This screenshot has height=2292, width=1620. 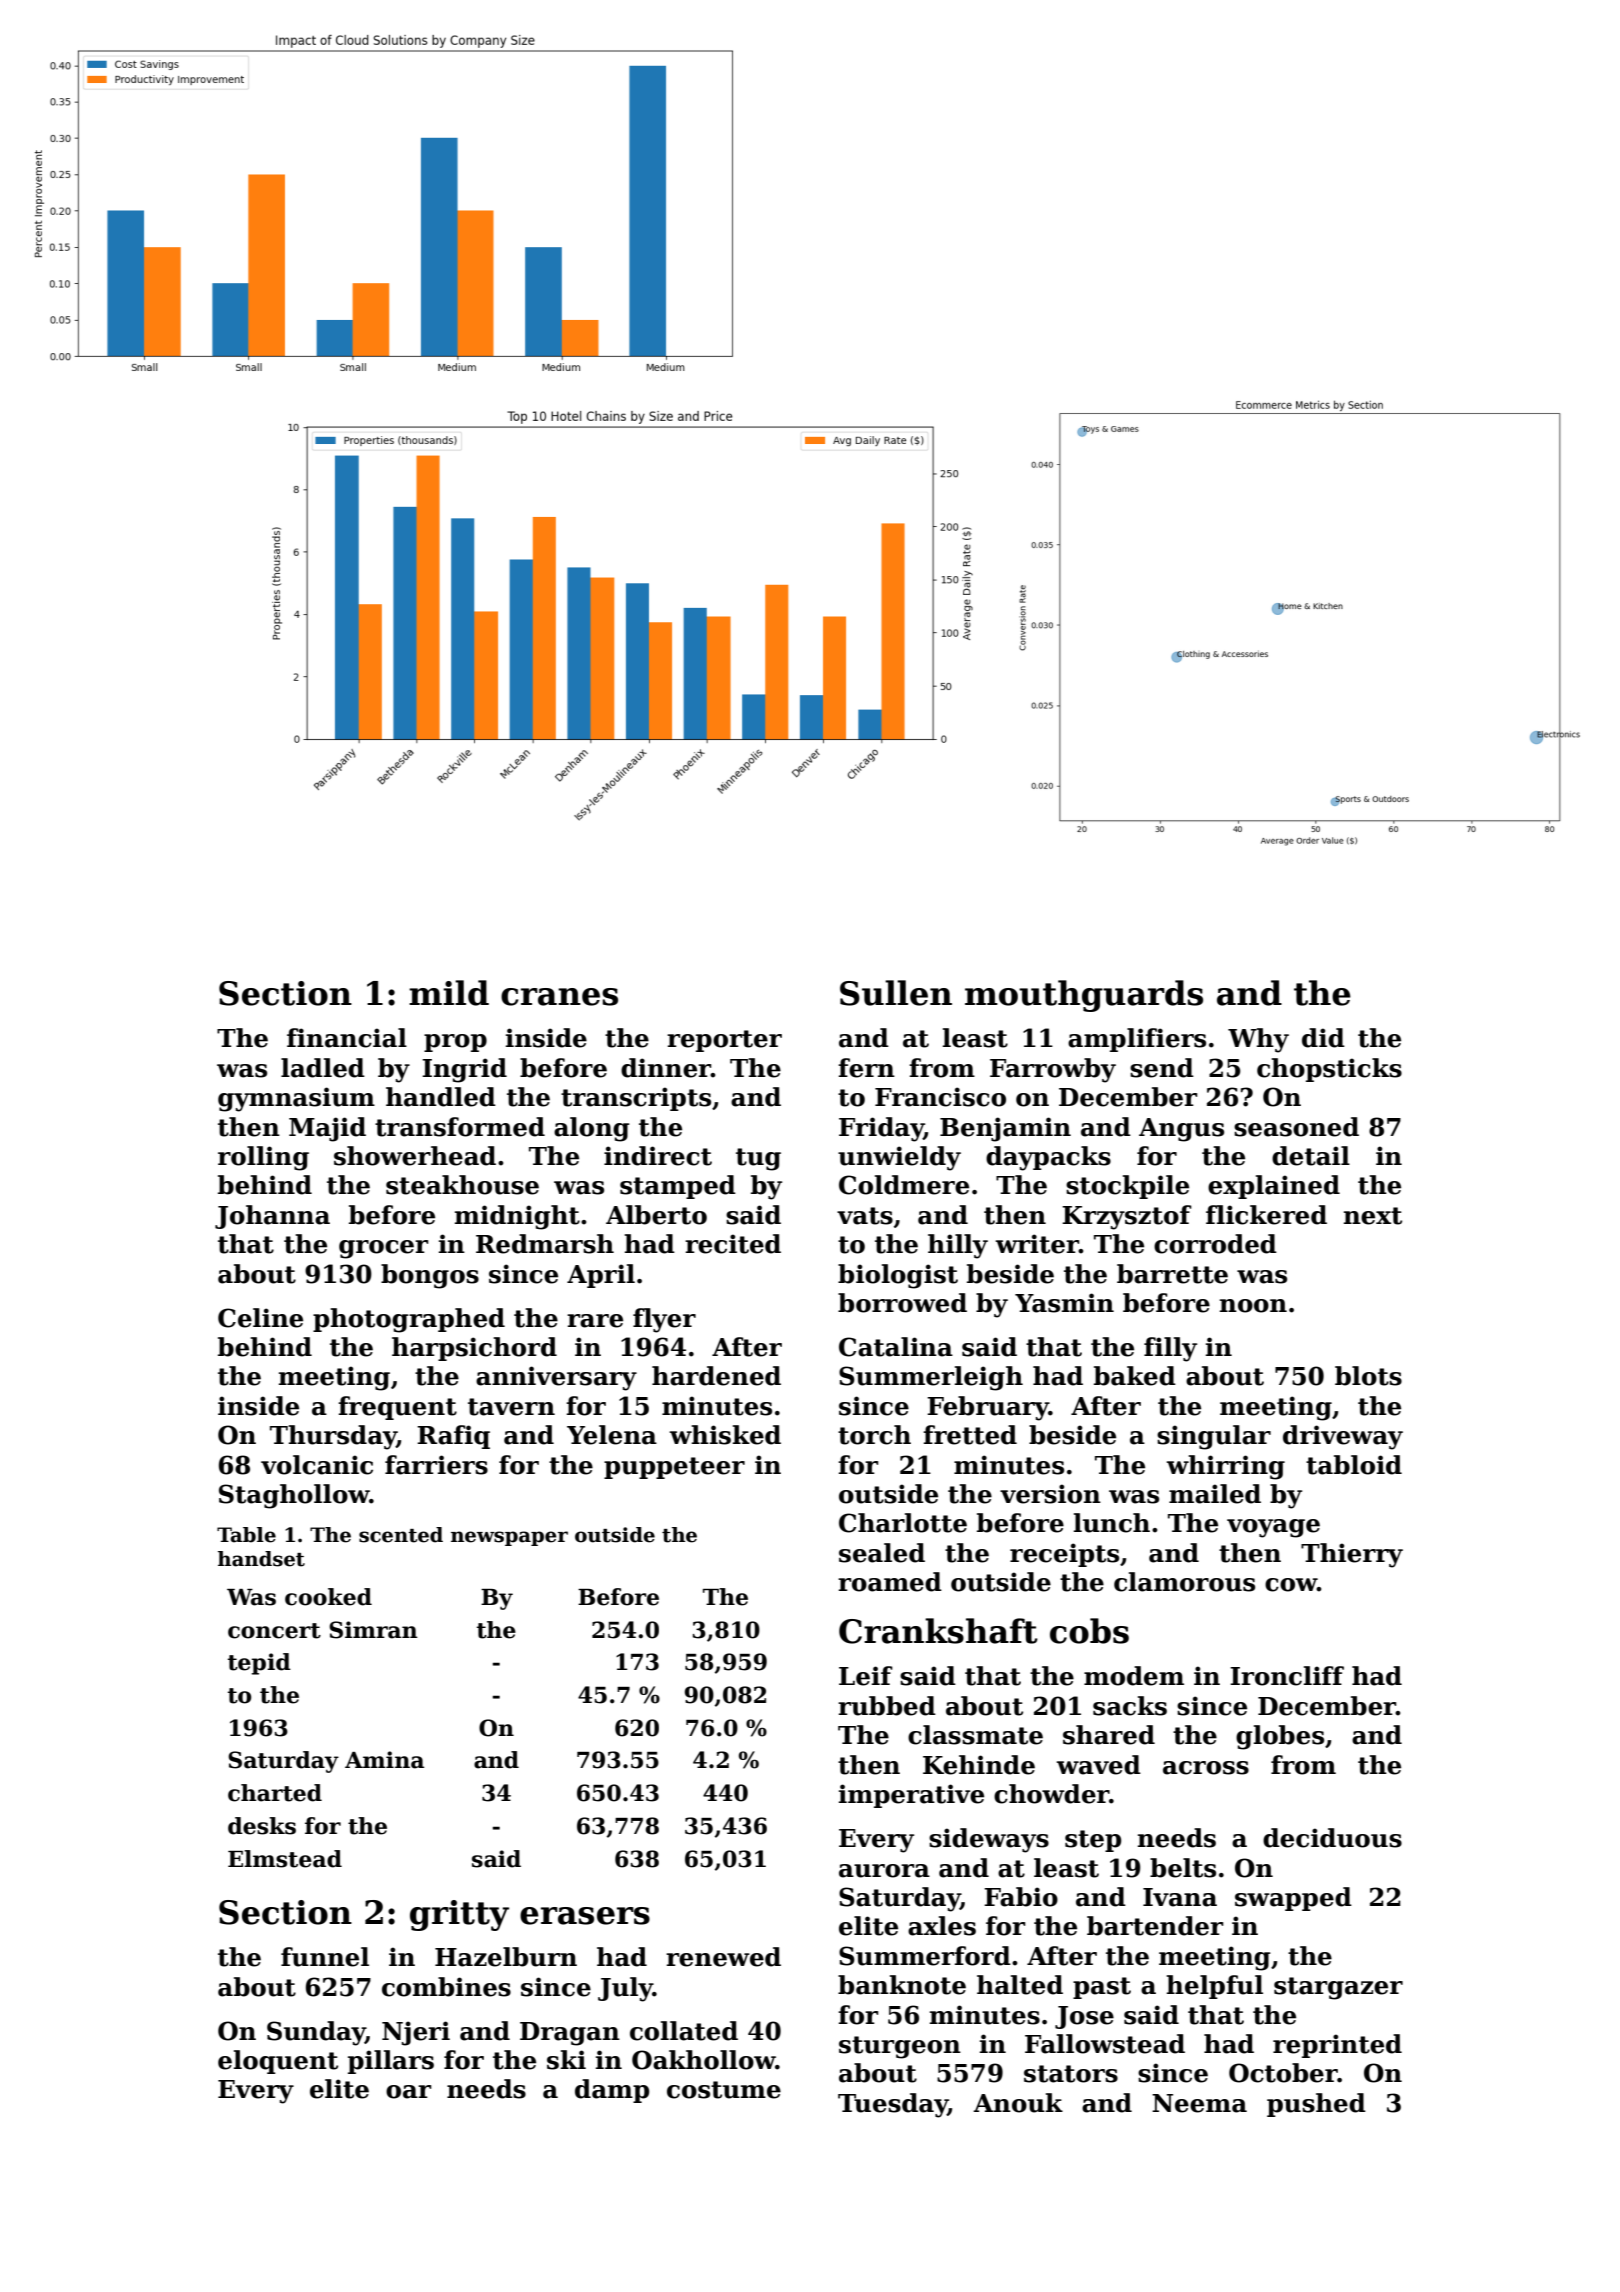 What do you see at coordinates (260, 1318) in the screenshot?
I see `Celine` at bounding box center [260, 1318].
